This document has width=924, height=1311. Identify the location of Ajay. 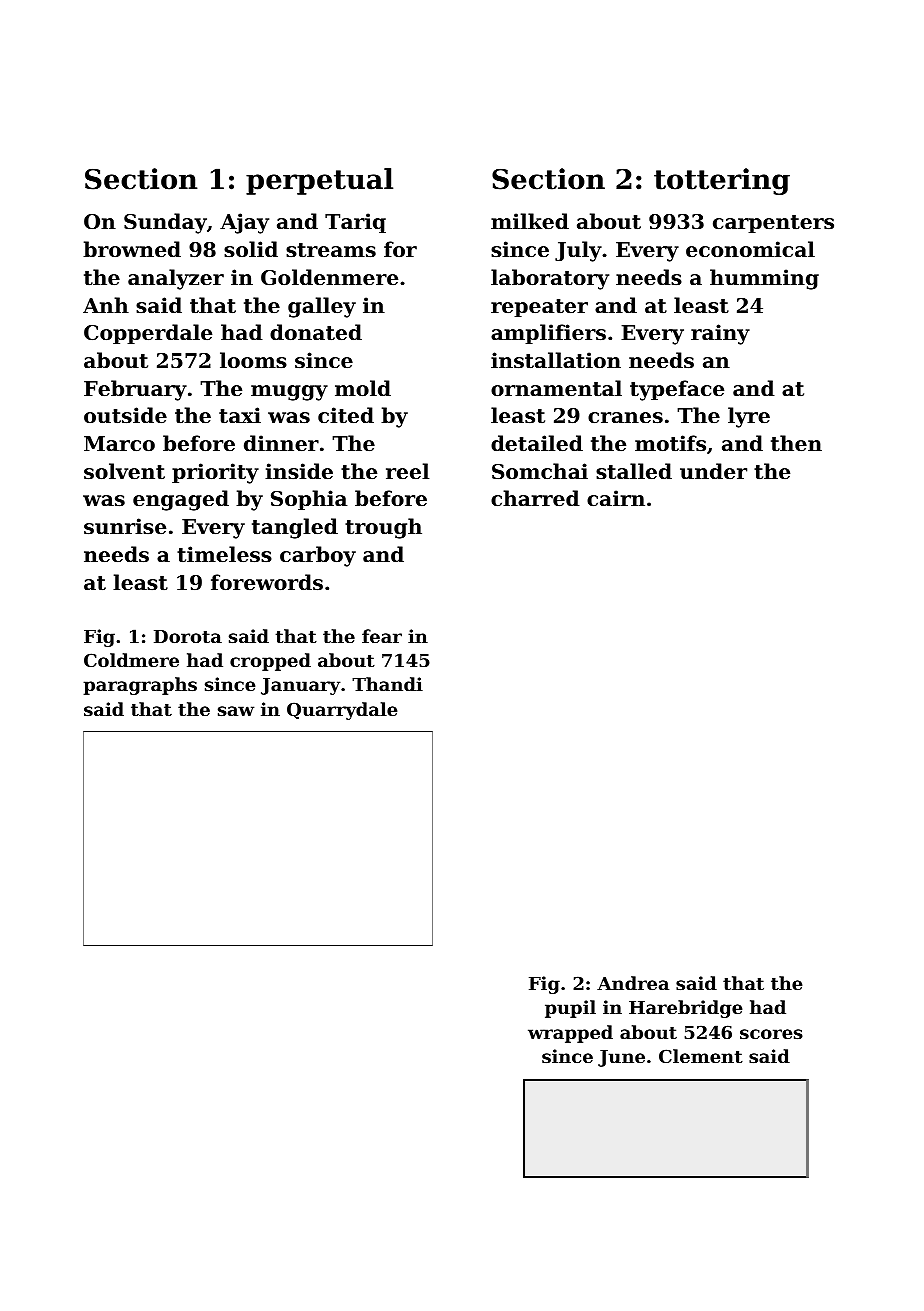
(244, 223).
